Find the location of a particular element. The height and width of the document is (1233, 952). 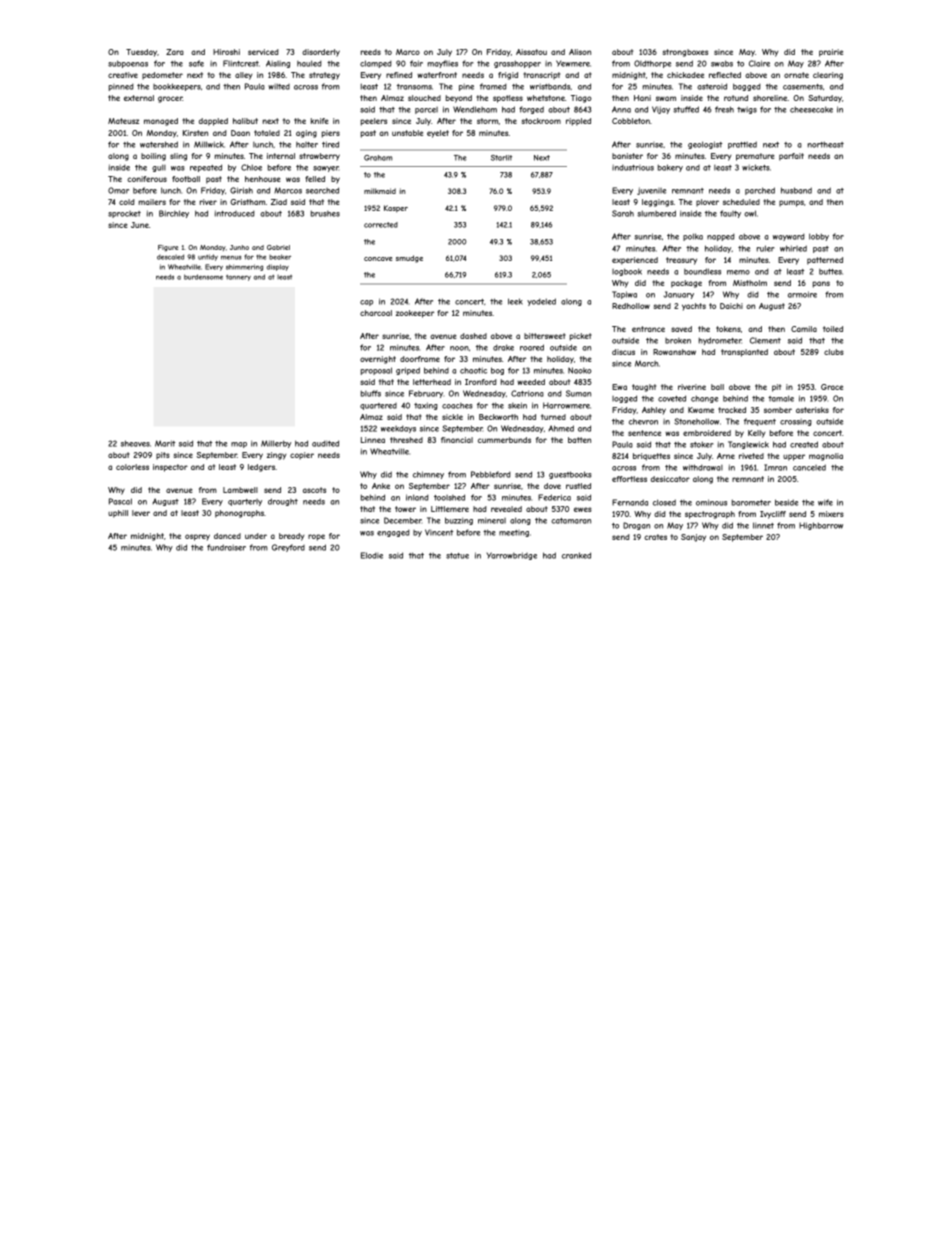

turned is located at coordinates (553, 417).
